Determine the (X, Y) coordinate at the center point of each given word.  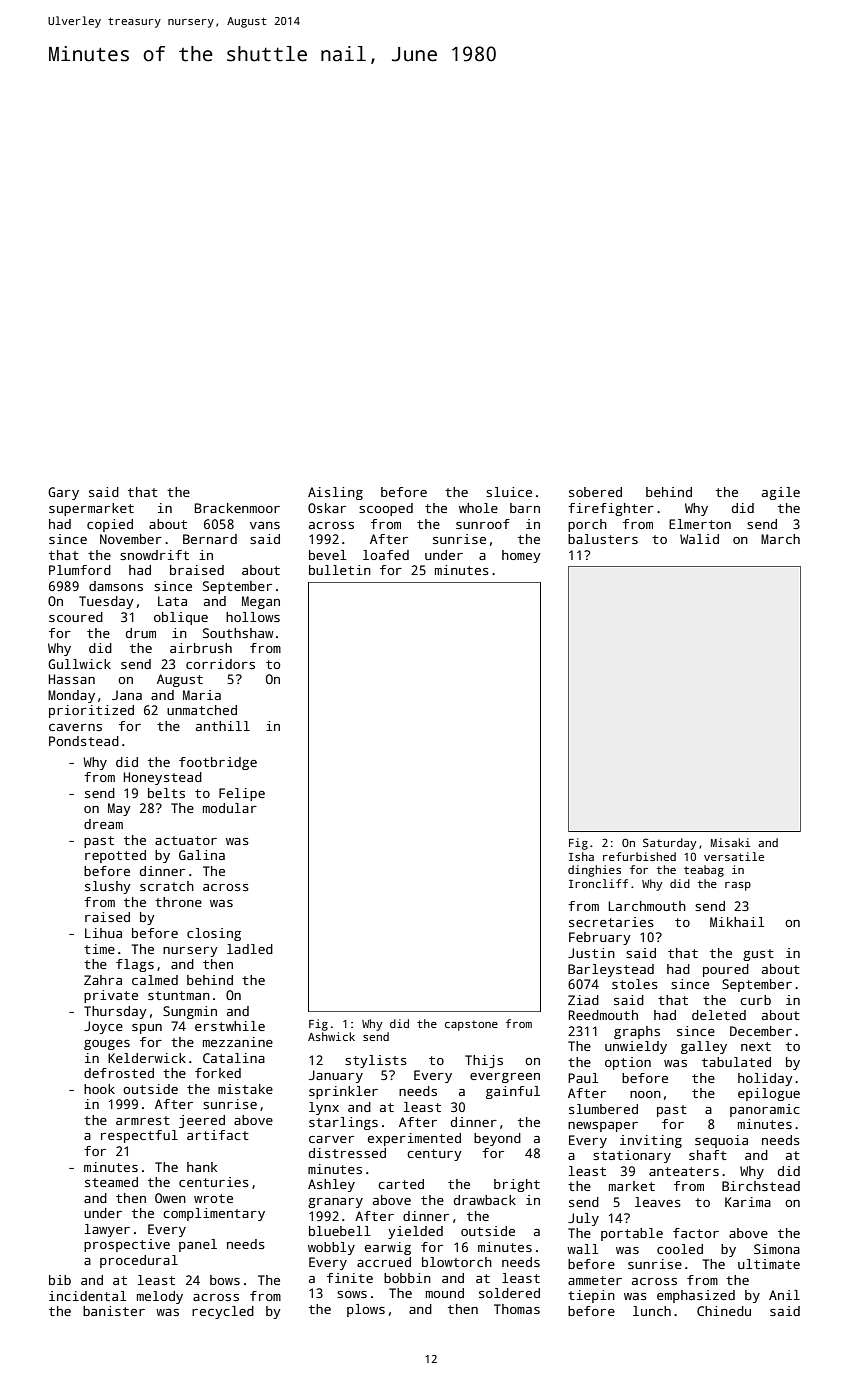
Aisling (335, 493)
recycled (223, 1312)
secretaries (611, 922)
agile (781, 493)
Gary (63, 493)
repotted (115, 856)
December (761, 1031)
